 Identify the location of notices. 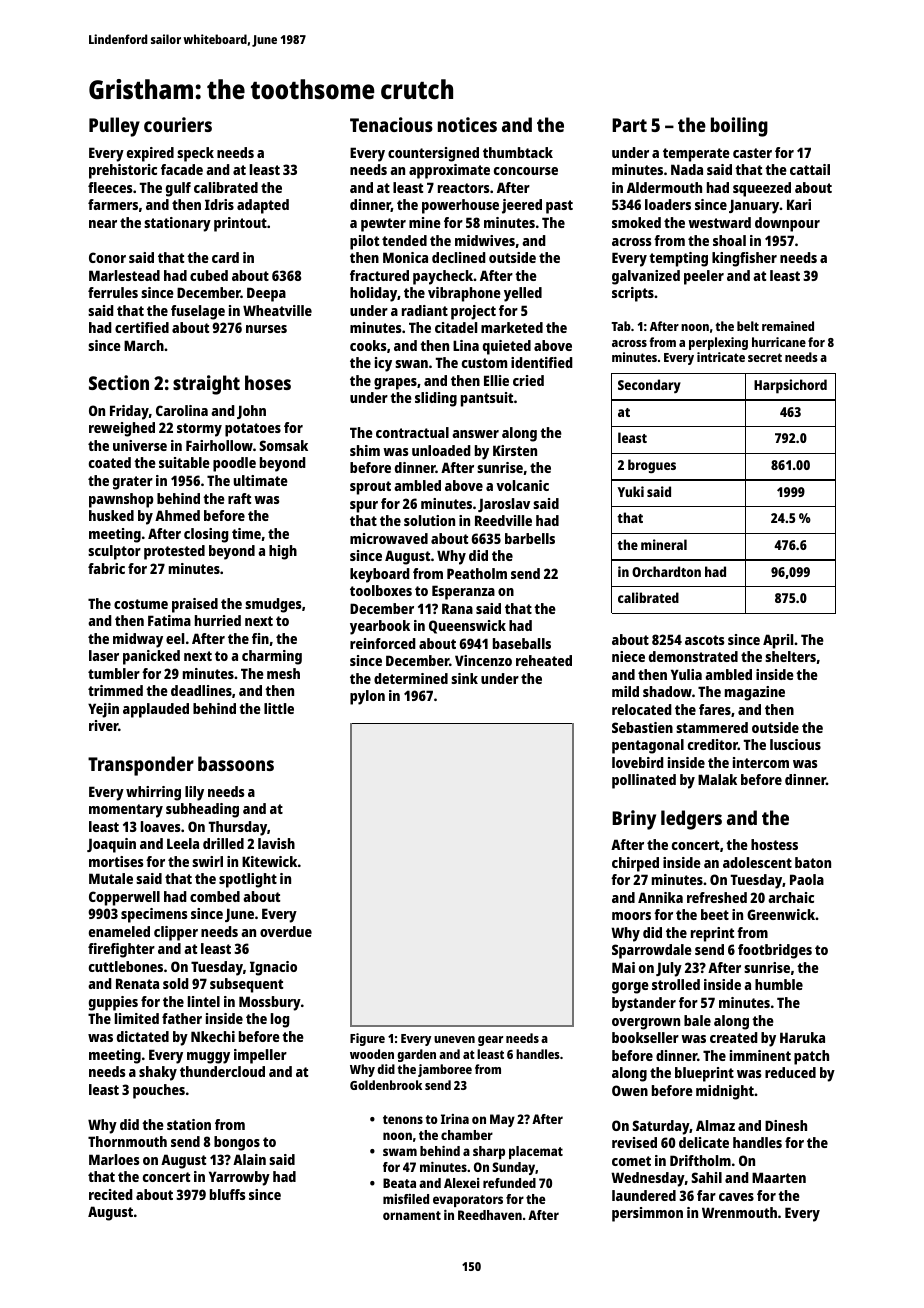
(467, 124).
